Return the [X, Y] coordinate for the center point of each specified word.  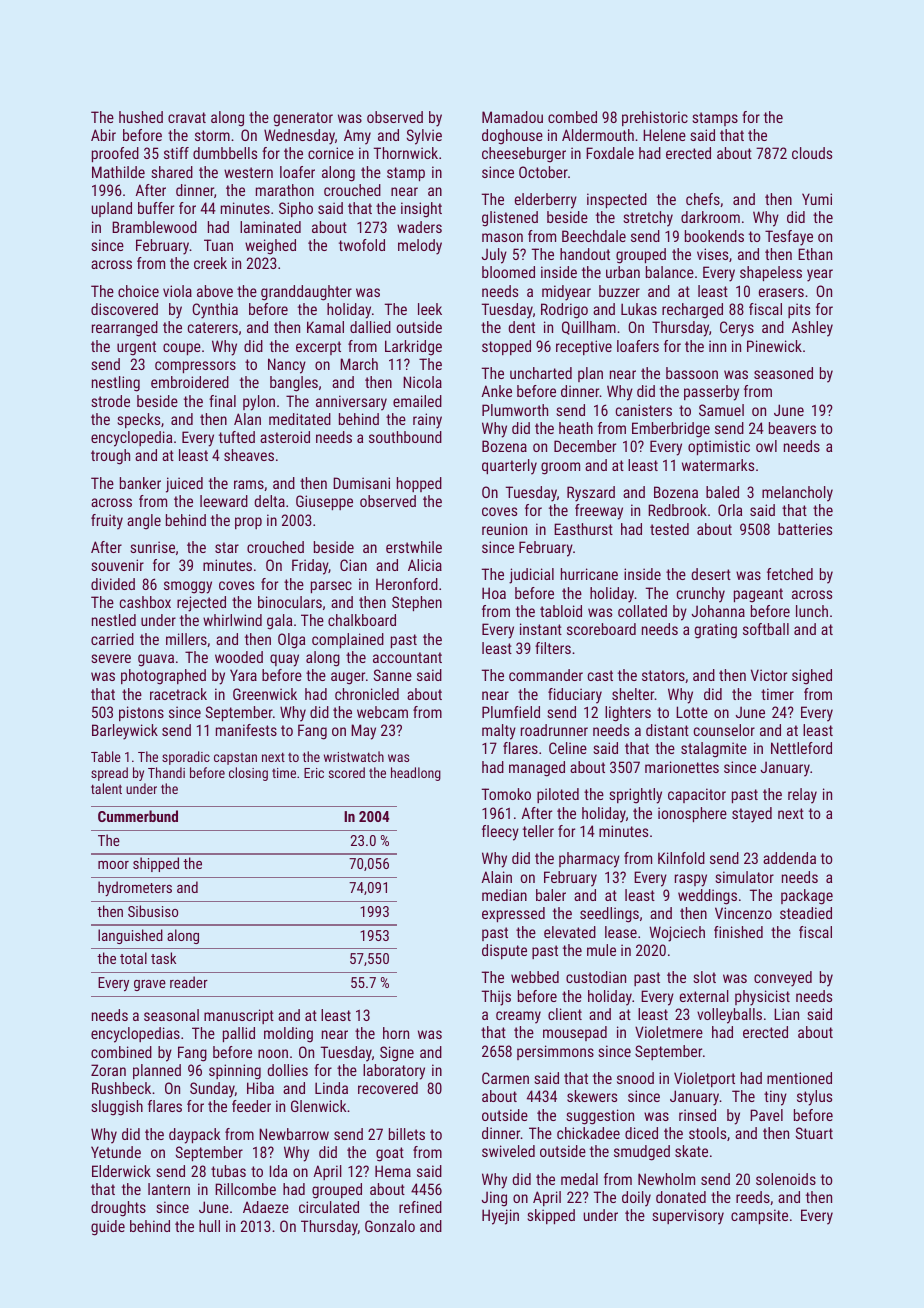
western [248, 172]
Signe [397, 1054]
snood [635, 1078]
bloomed [508, 272]
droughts [118, 1209]
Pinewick [774, 346]
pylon [259, 403]
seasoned [783, 373]
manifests [246, 730]
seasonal [171, 1015]
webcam [382, 712]
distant [667, 730]
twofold [362, 245]
